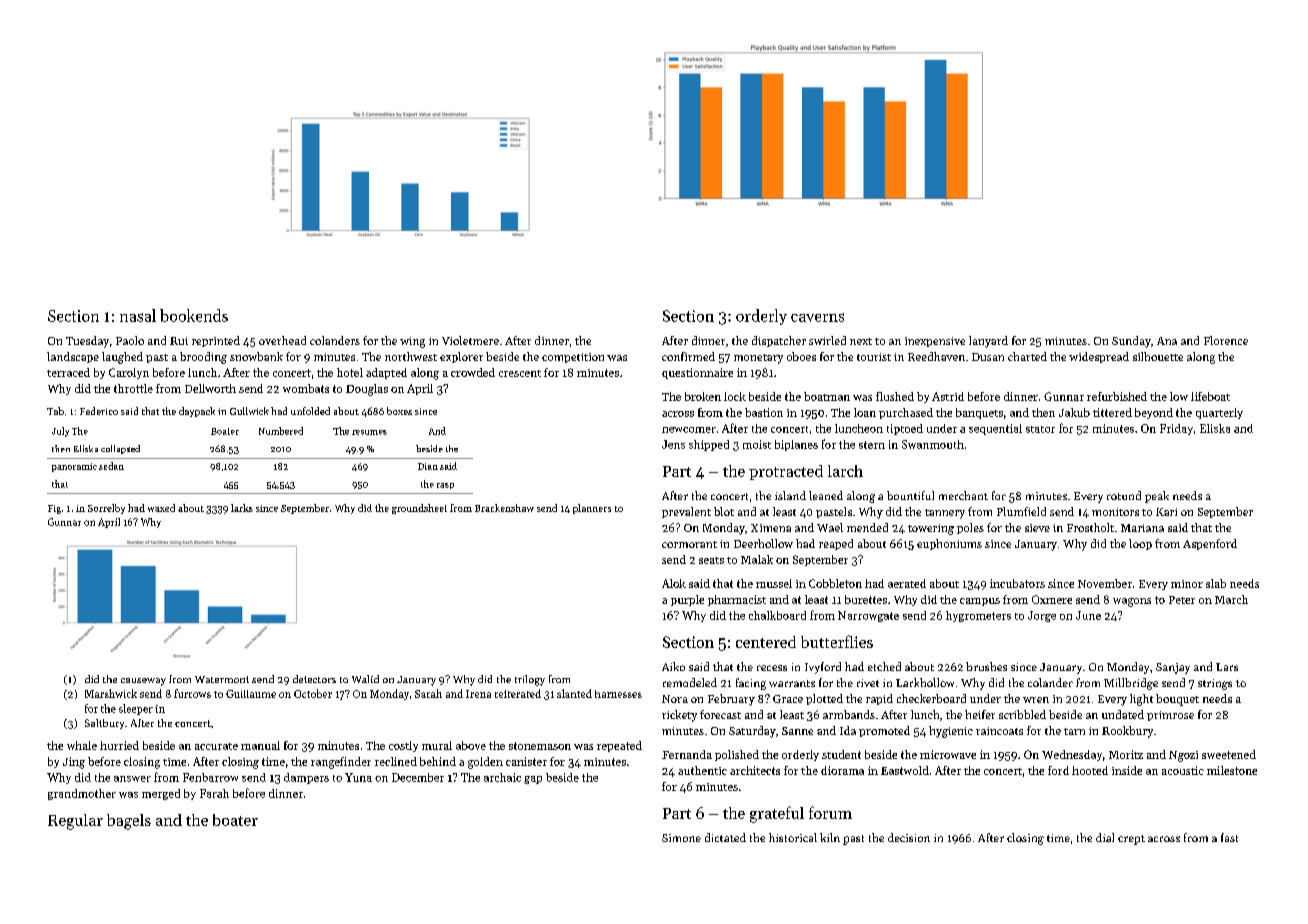 This screenshot has height=924, width=1308. I want to click on repeated, so click(619, 746).
